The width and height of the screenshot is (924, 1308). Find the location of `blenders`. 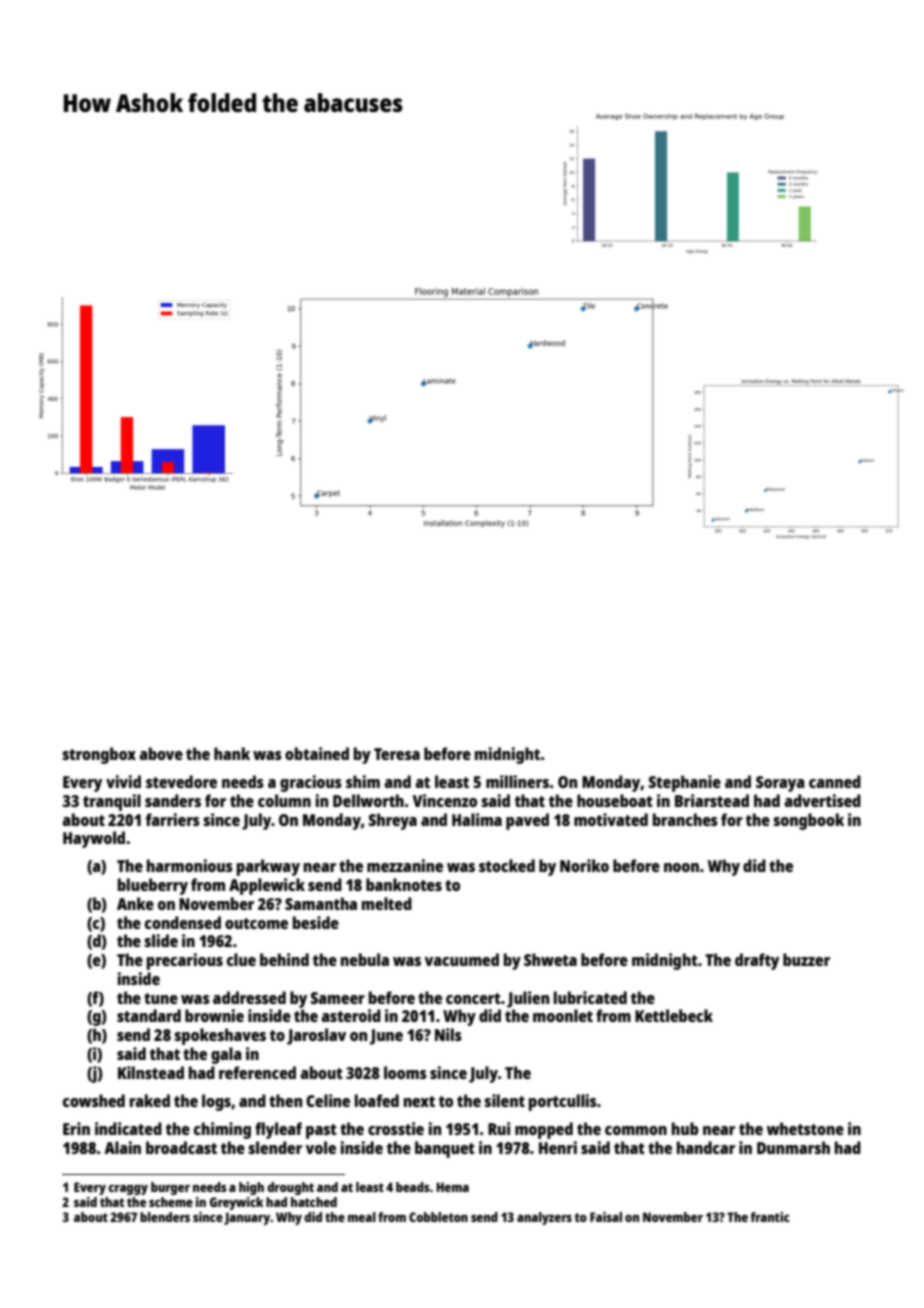

blenders is located at coordinates (165, 1217).
